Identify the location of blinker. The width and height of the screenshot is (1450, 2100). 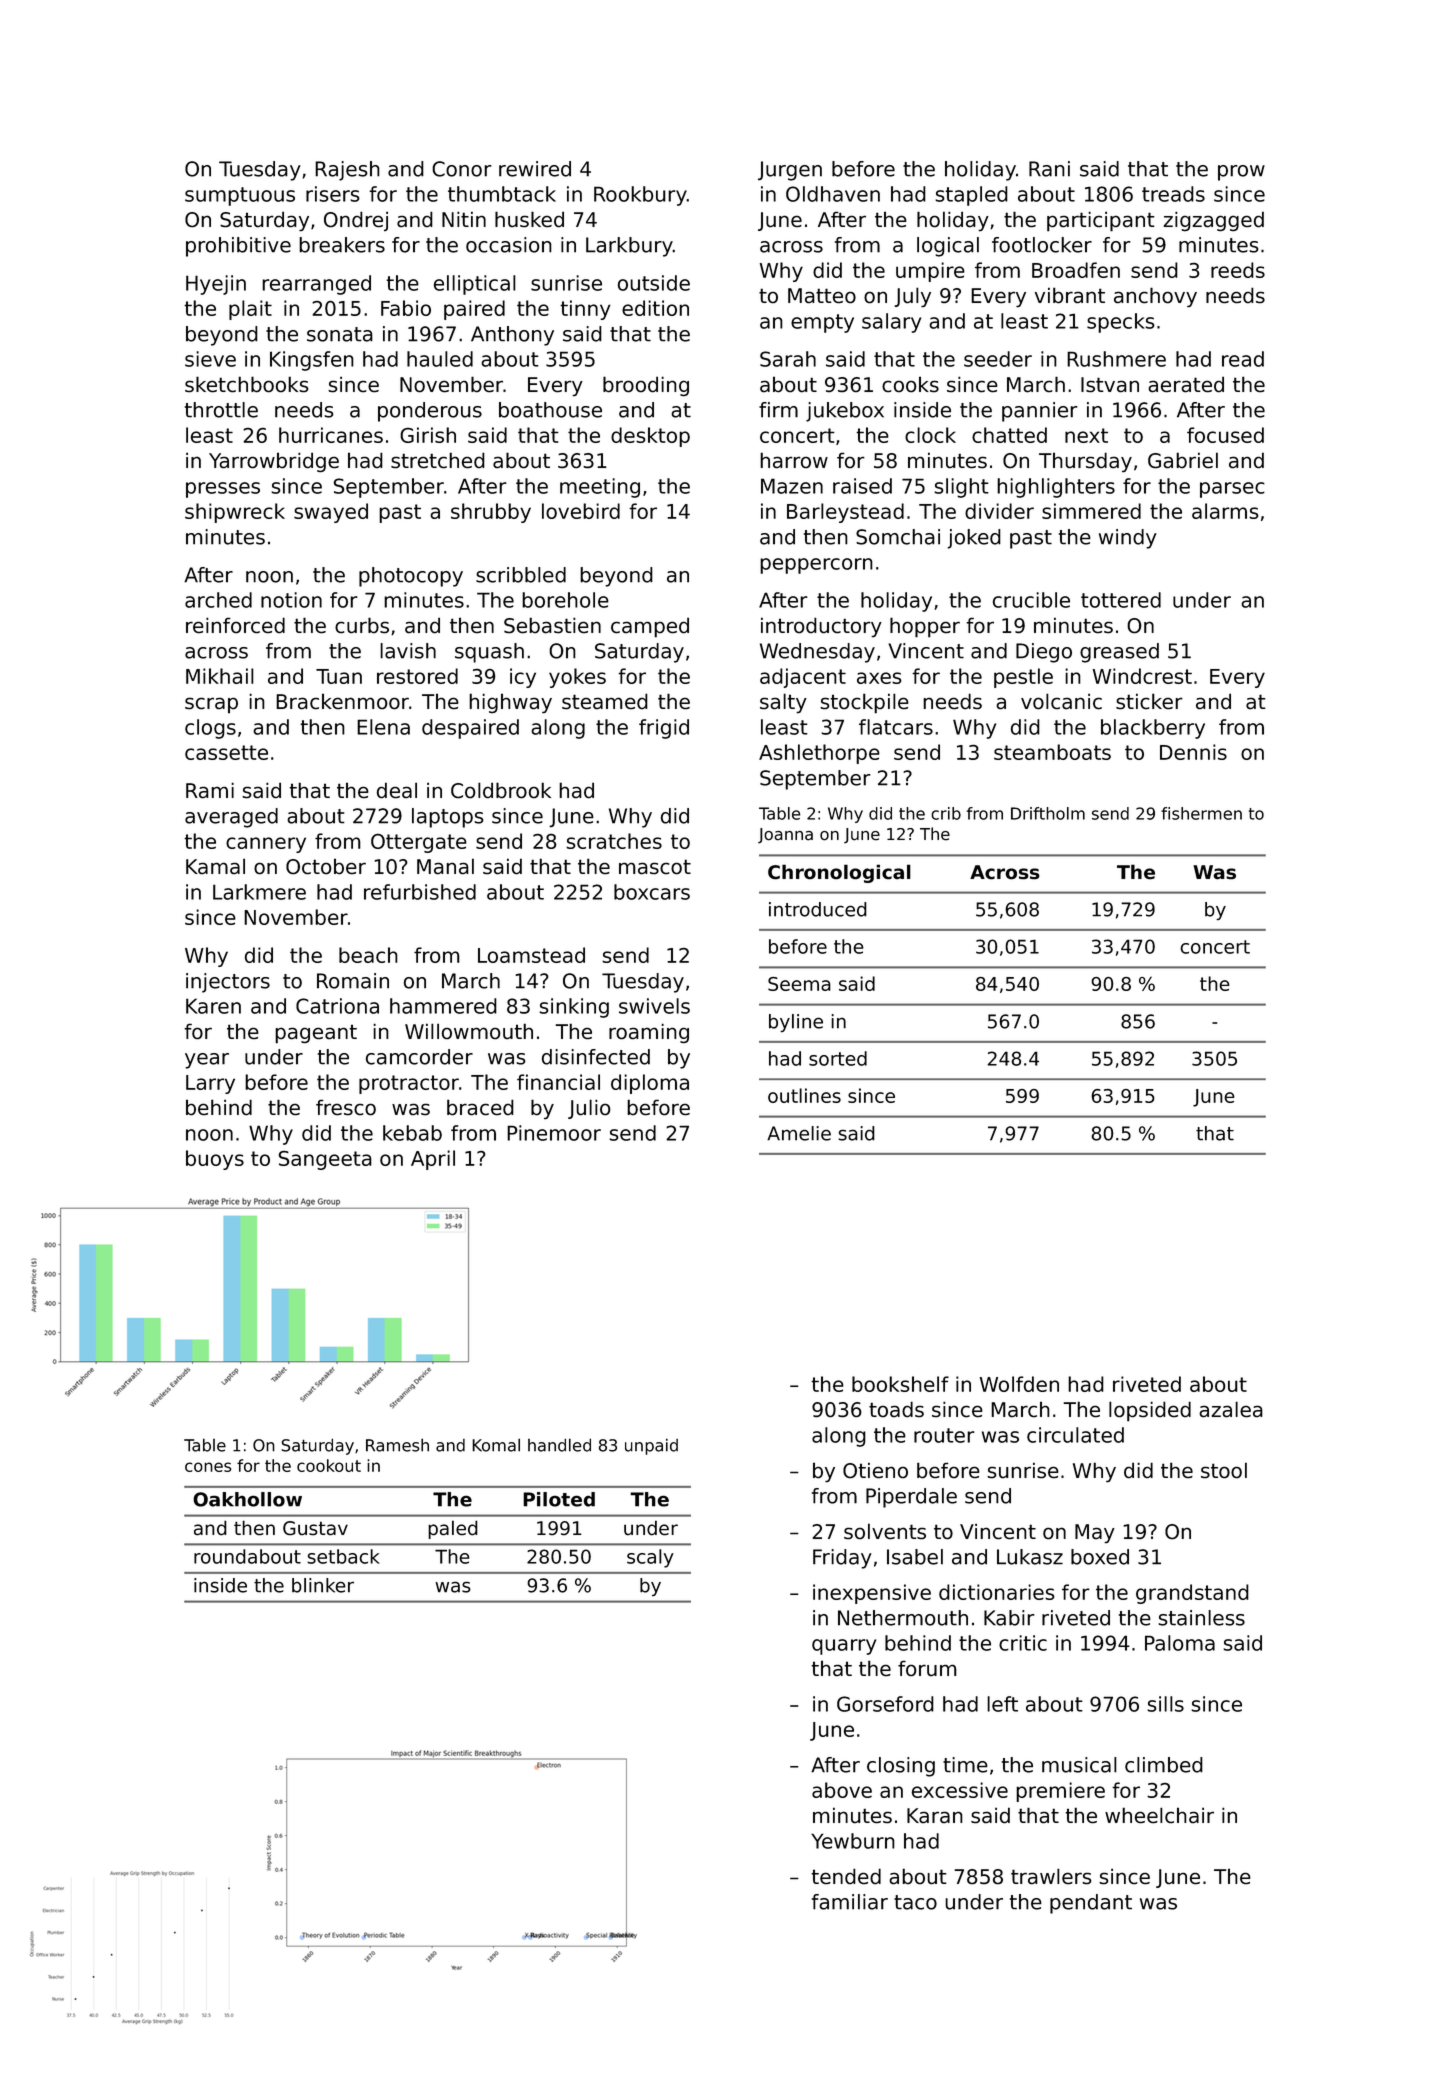
(323, 1585).
